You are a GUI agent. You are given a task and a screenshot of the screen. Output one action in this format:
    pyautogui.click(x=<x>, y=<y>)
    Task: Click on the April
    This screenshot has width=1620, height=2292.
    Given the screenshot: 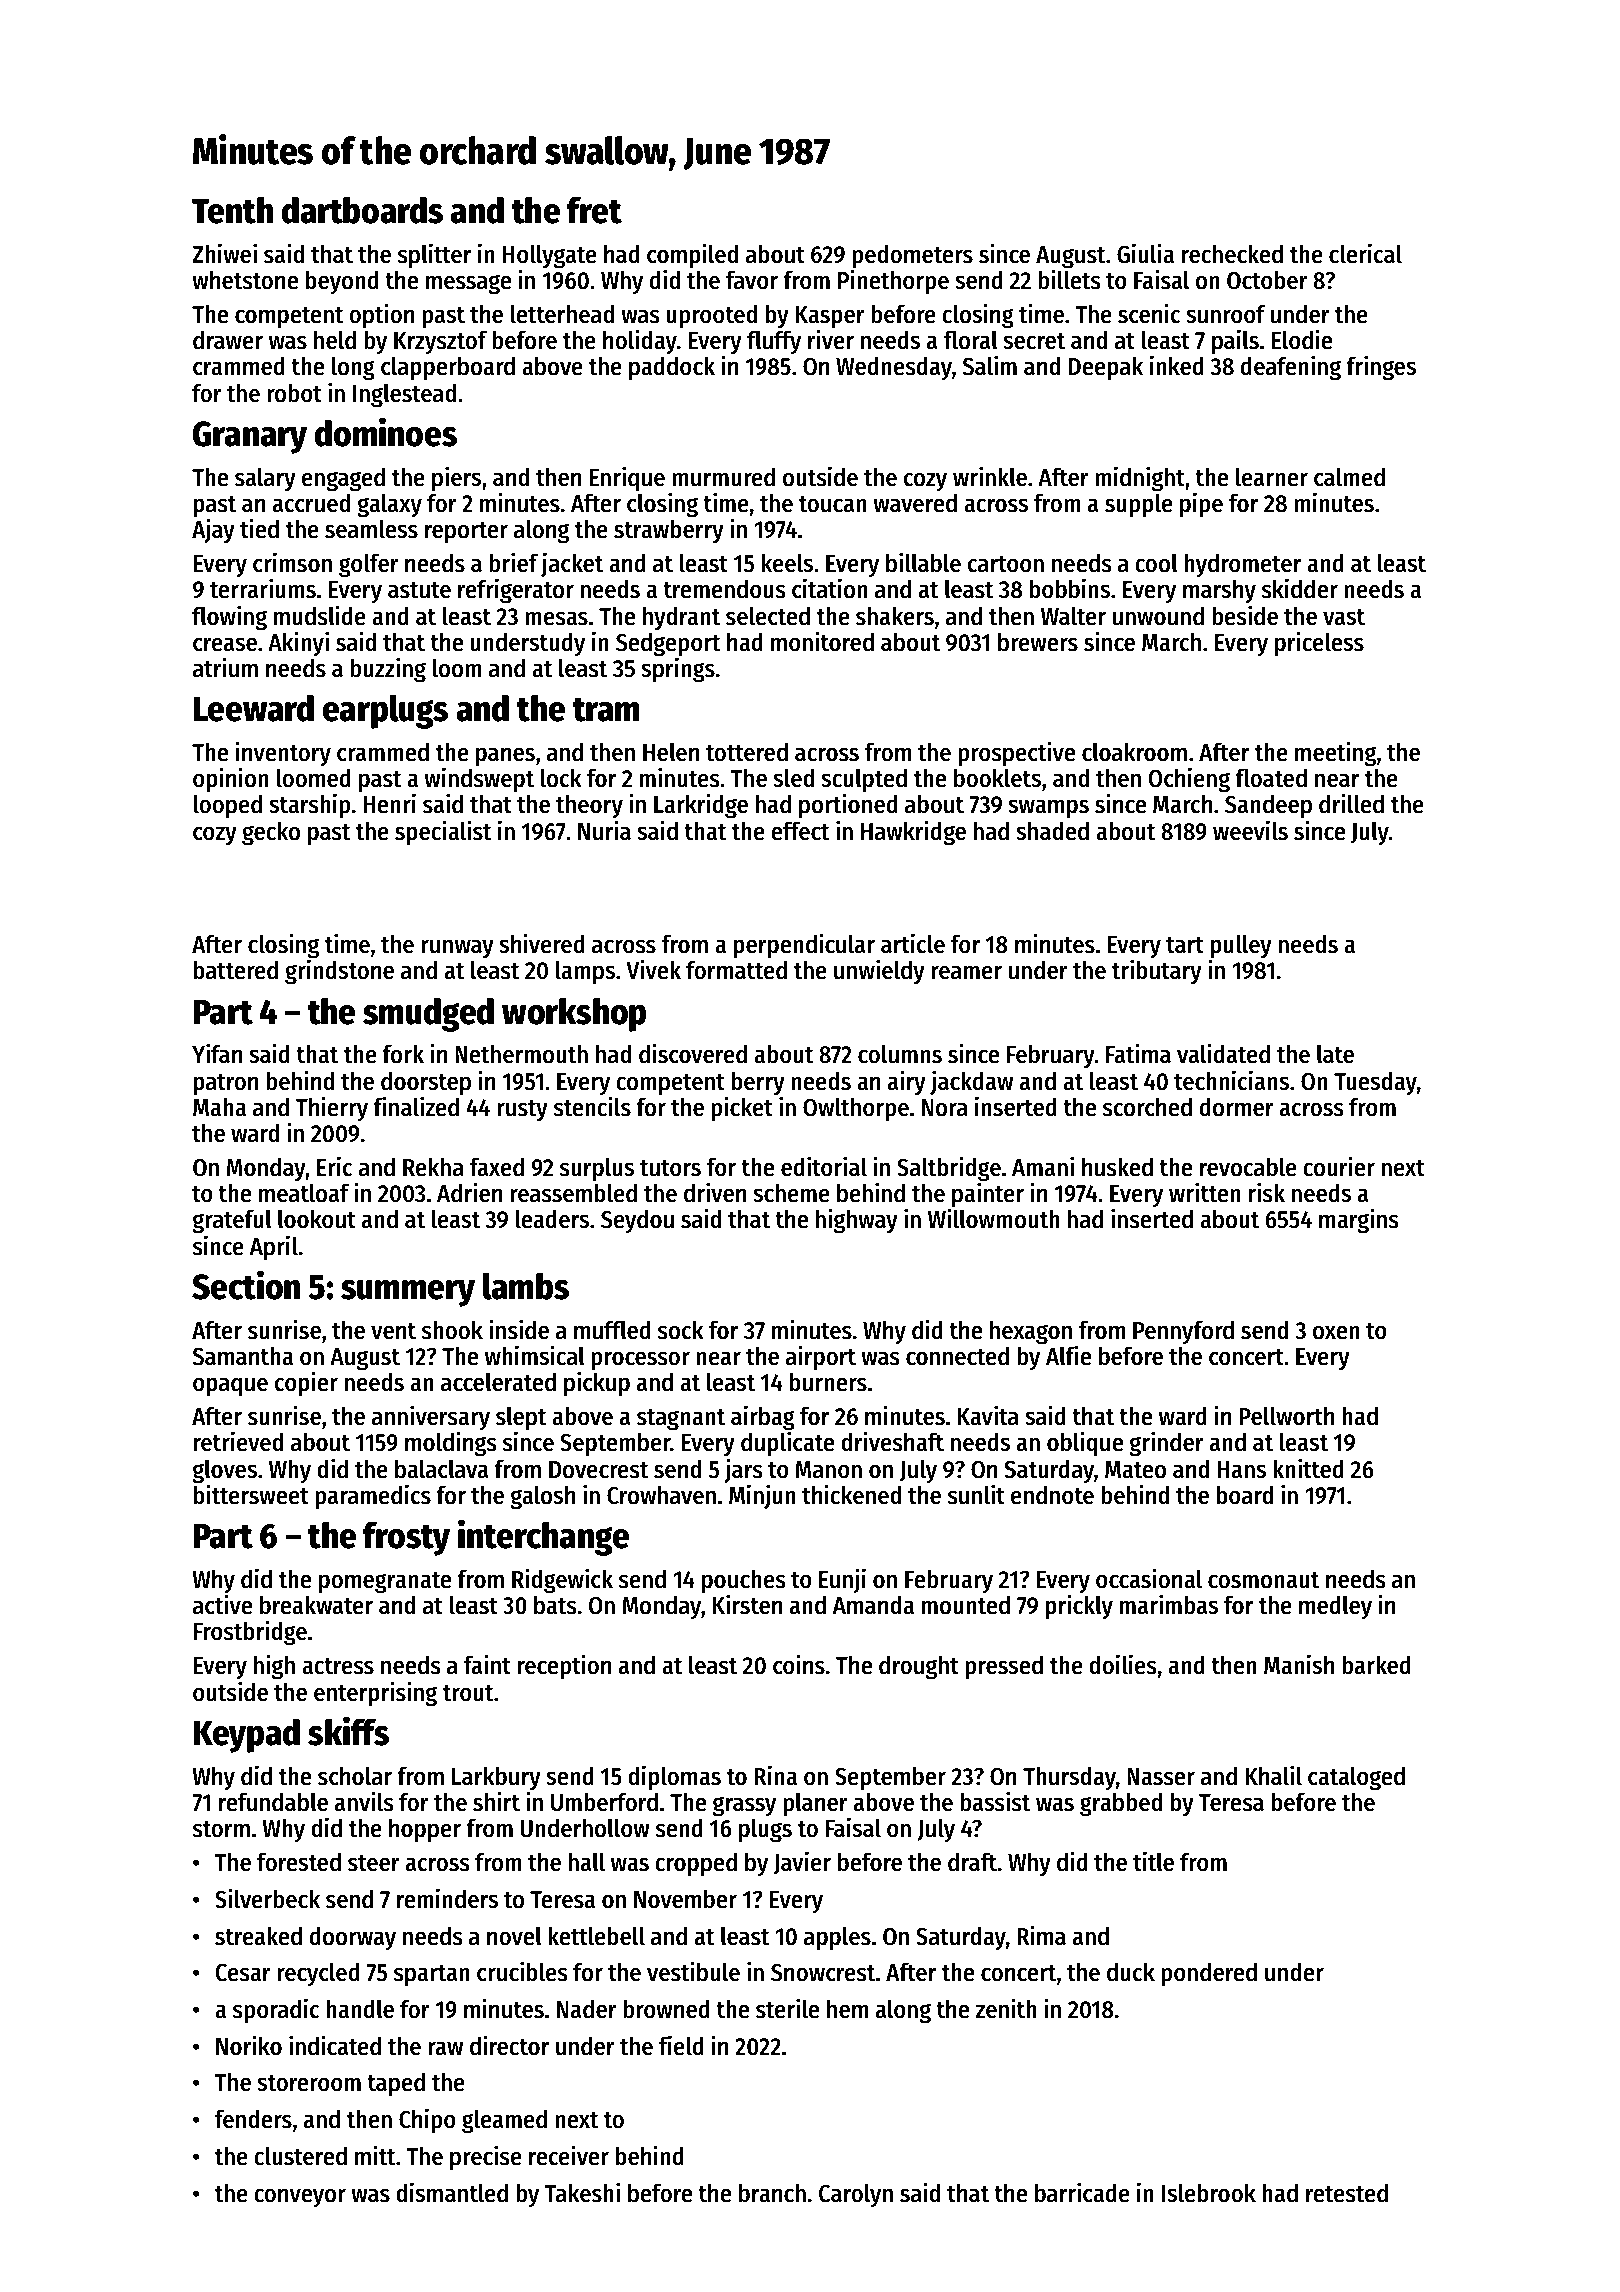 What is the action you would take?
    pyautogui.click(x=274, y=1247)
